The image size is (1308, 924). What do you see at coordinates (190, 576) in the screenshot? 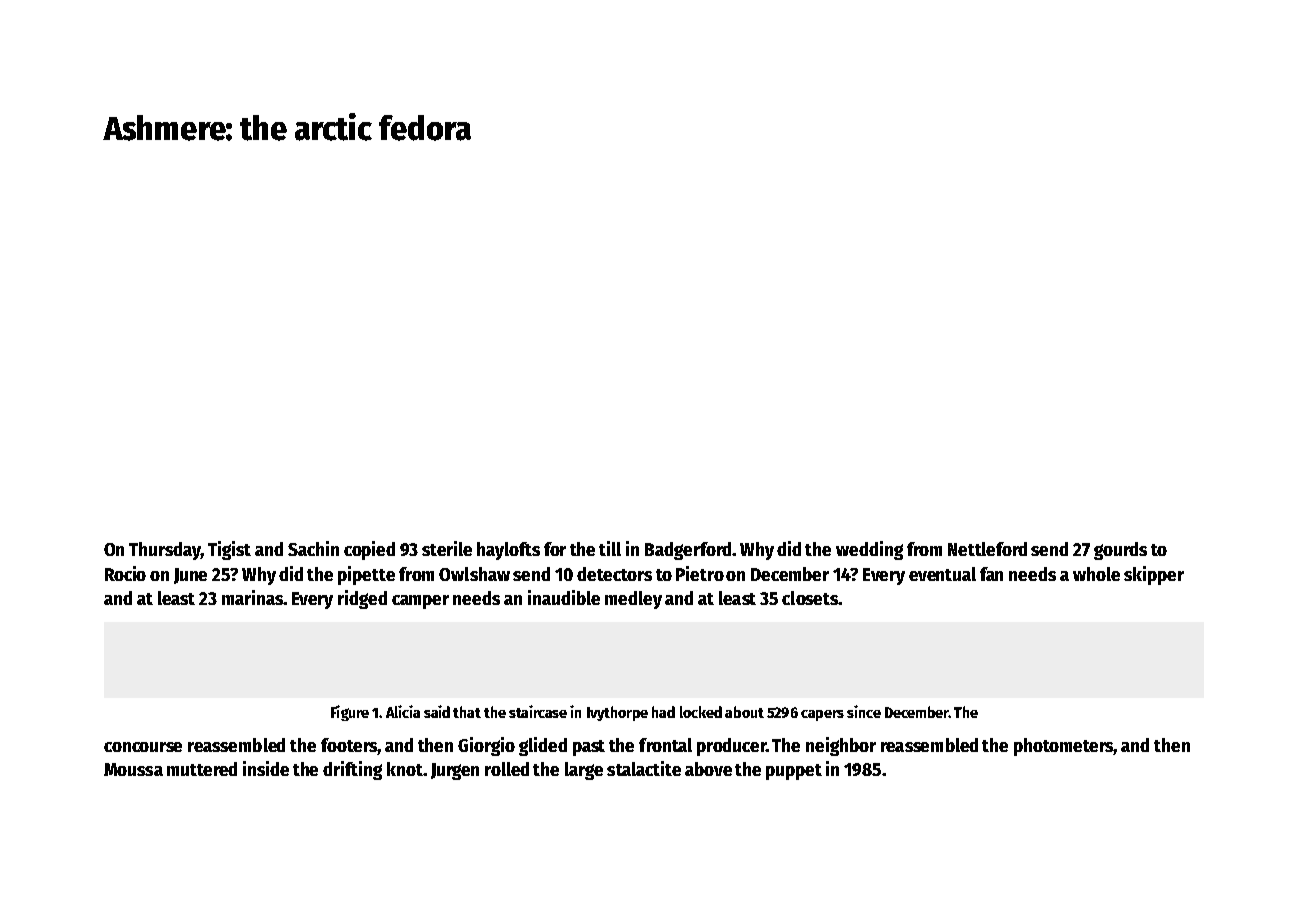
I see `June` at bounding box center [190, 576].
